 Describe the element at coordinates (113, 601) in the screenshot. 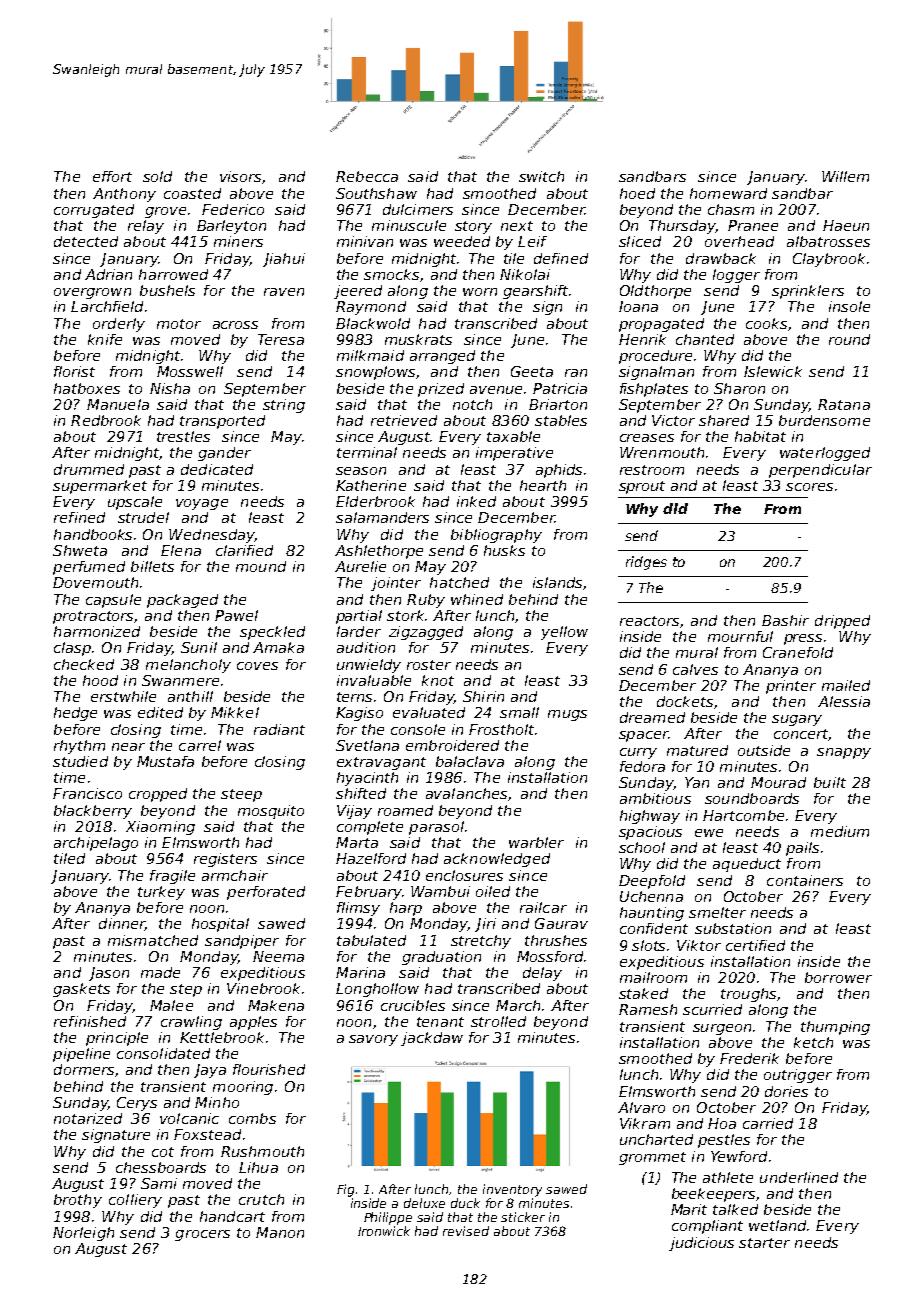

I see `capsule` at that location.
